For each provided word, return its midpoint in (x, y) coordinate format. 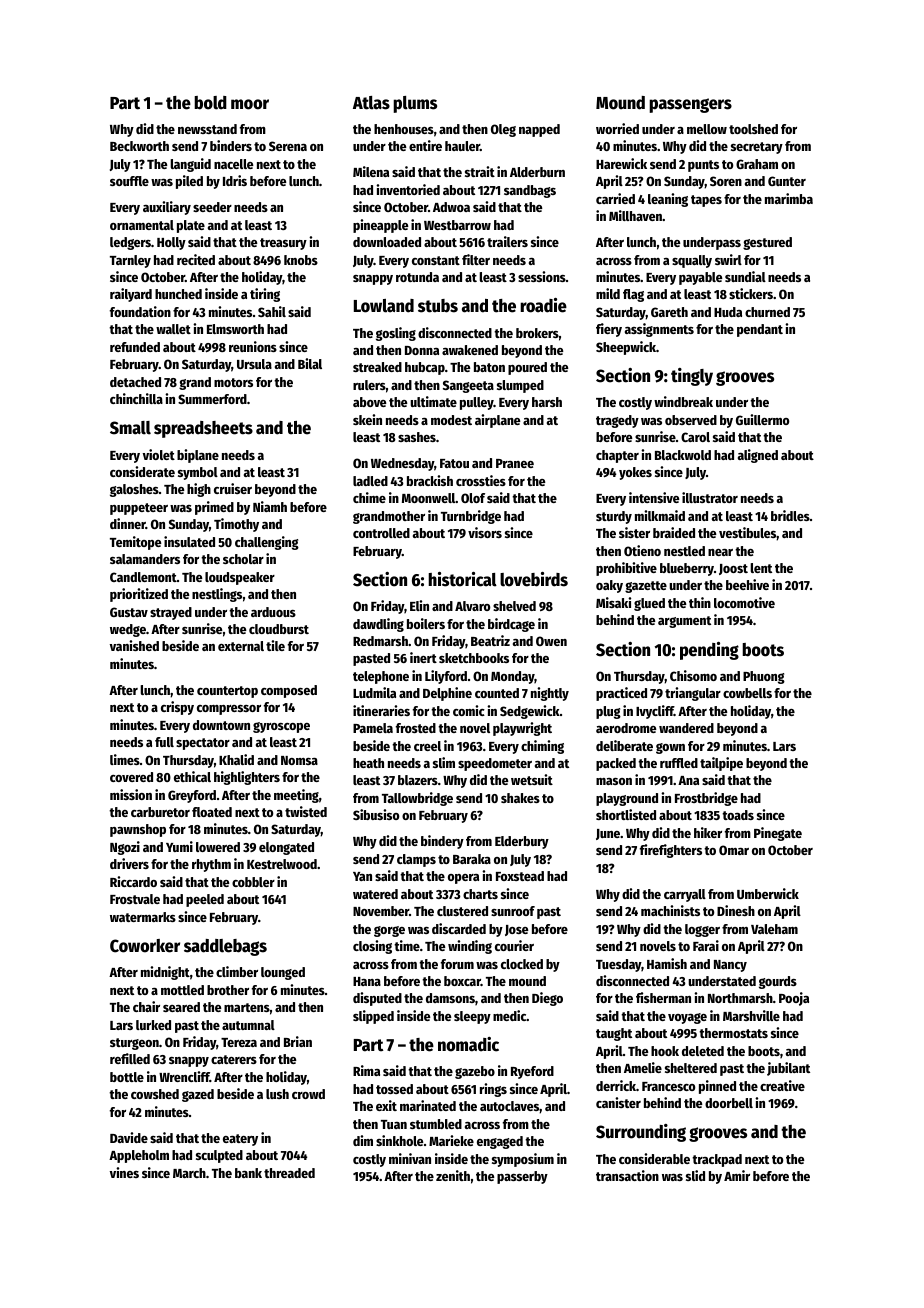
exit (386, 1105)
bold (210, 103)
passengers (690, 105)
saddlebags (225, 947)
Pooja (794, 999)
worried (617, 128)
